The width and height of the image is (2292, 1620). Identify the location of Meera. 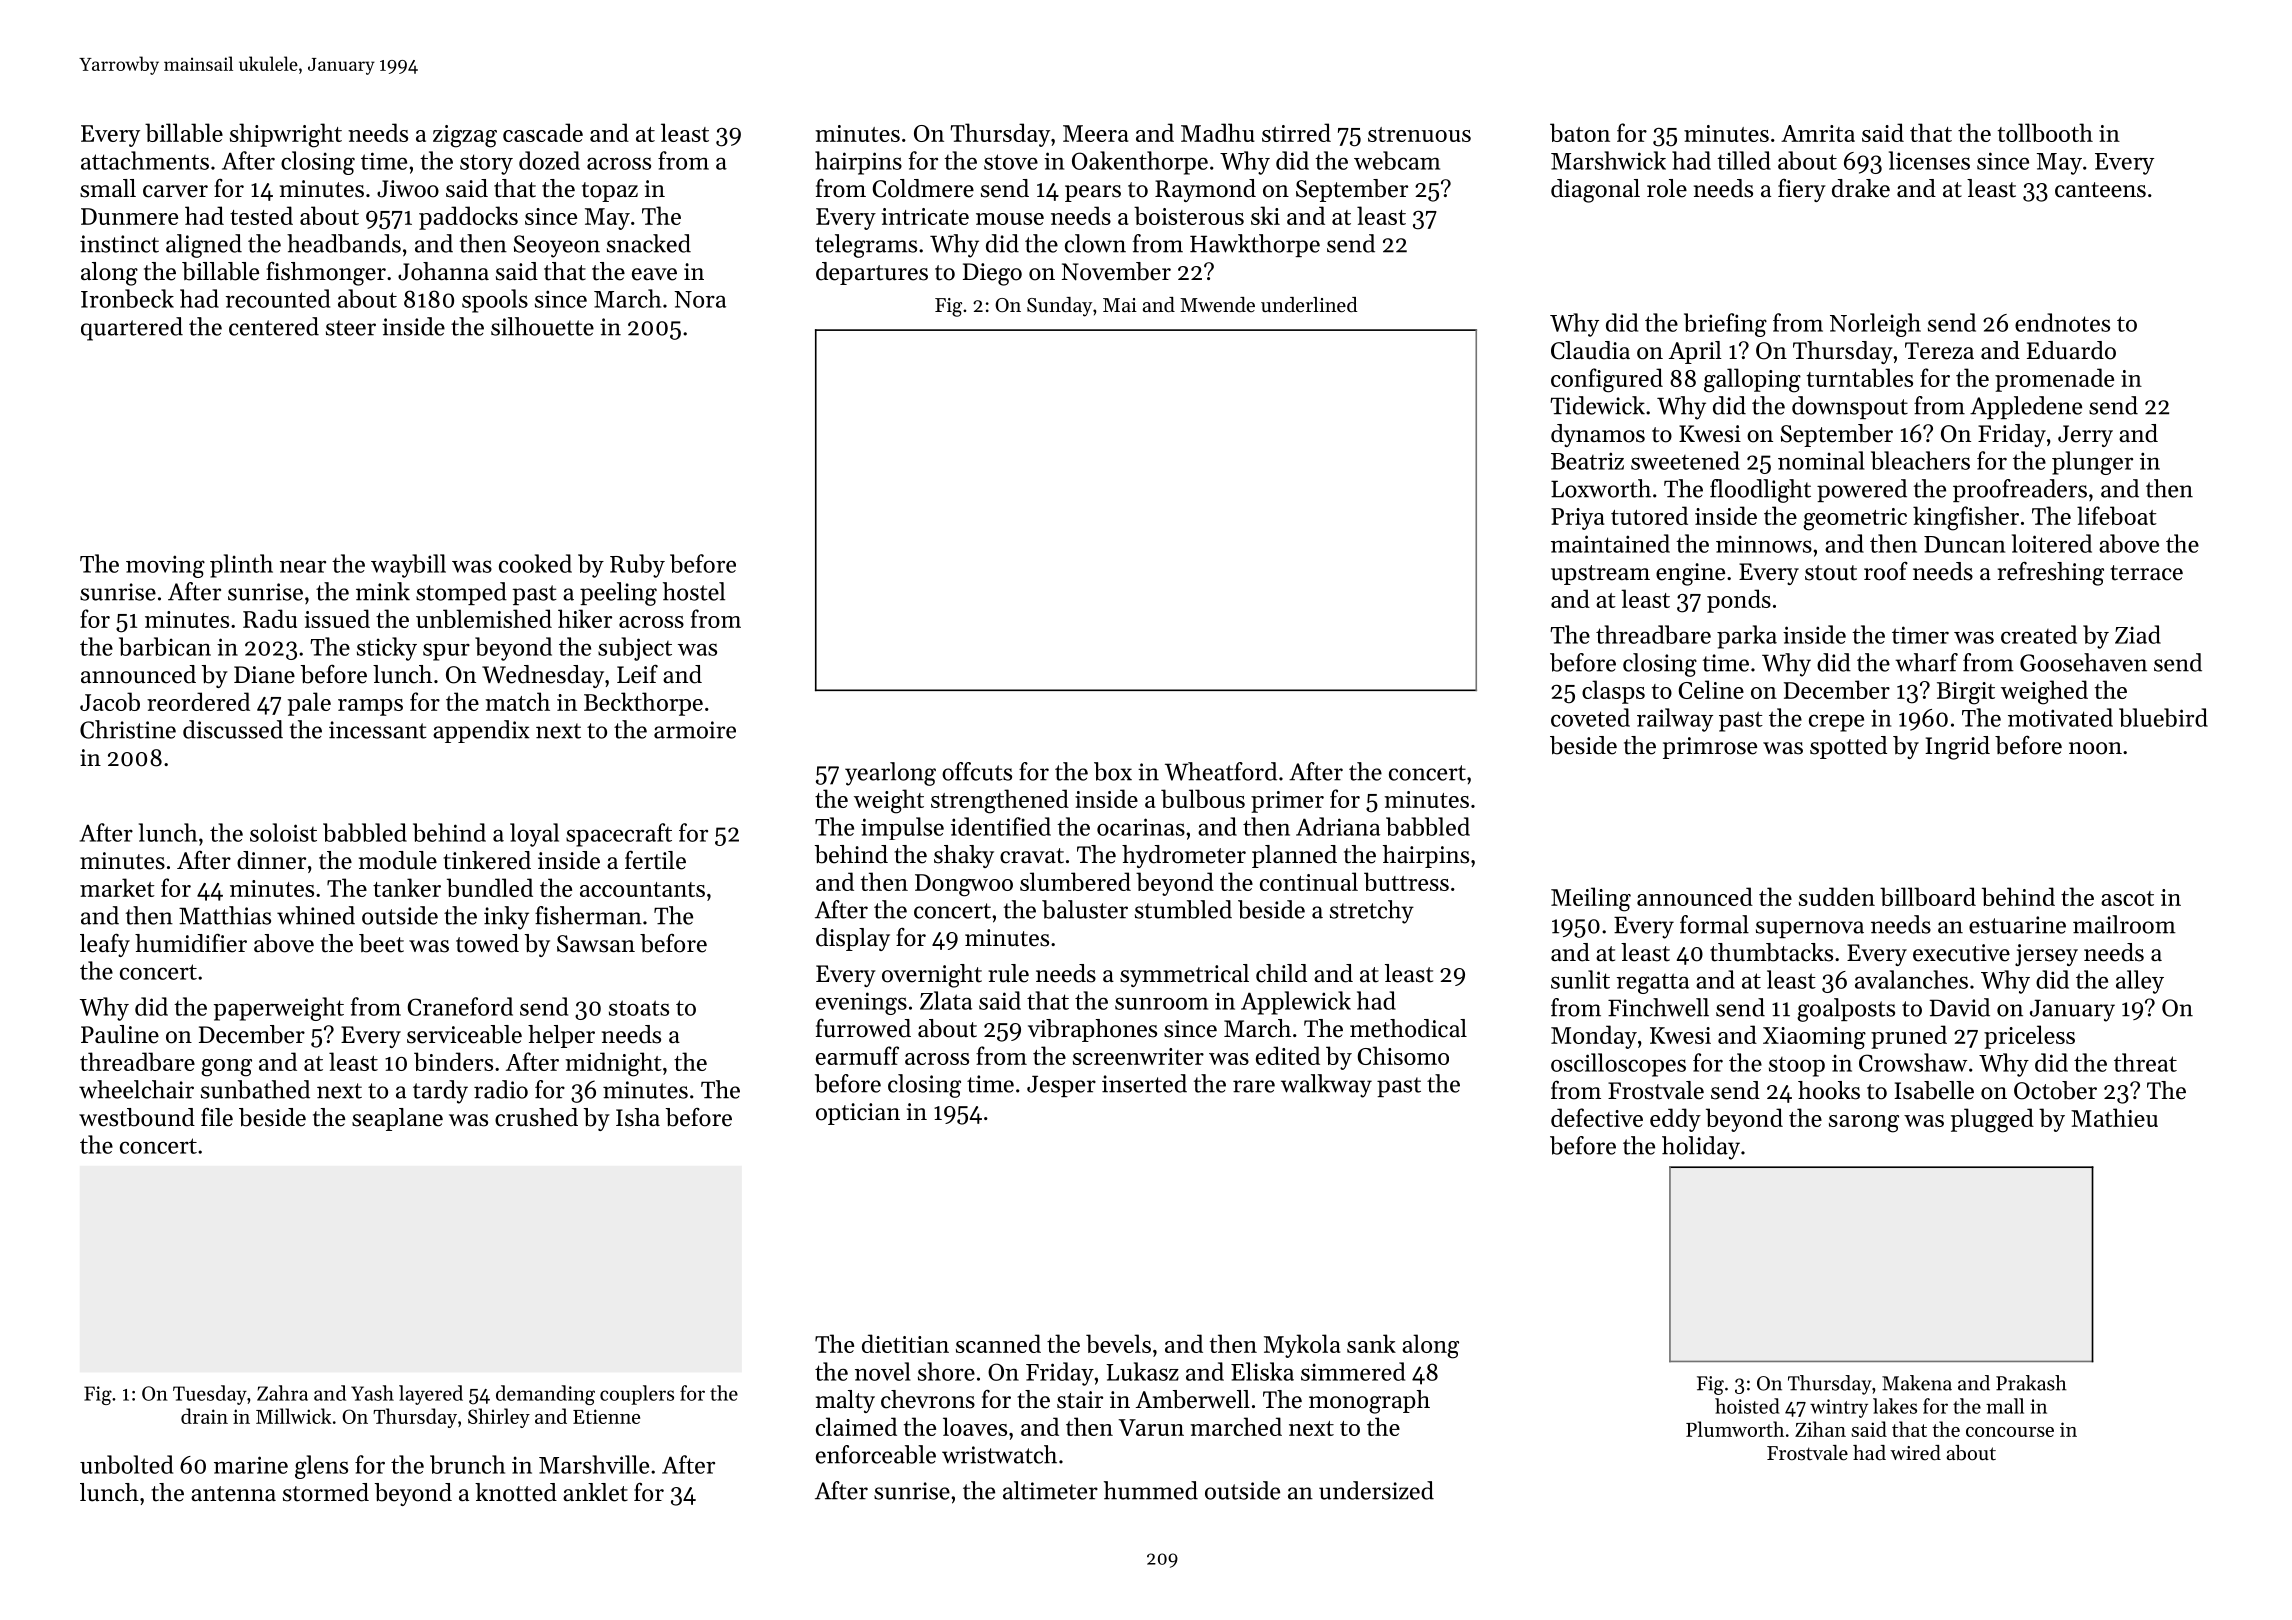
(1095, 133).
